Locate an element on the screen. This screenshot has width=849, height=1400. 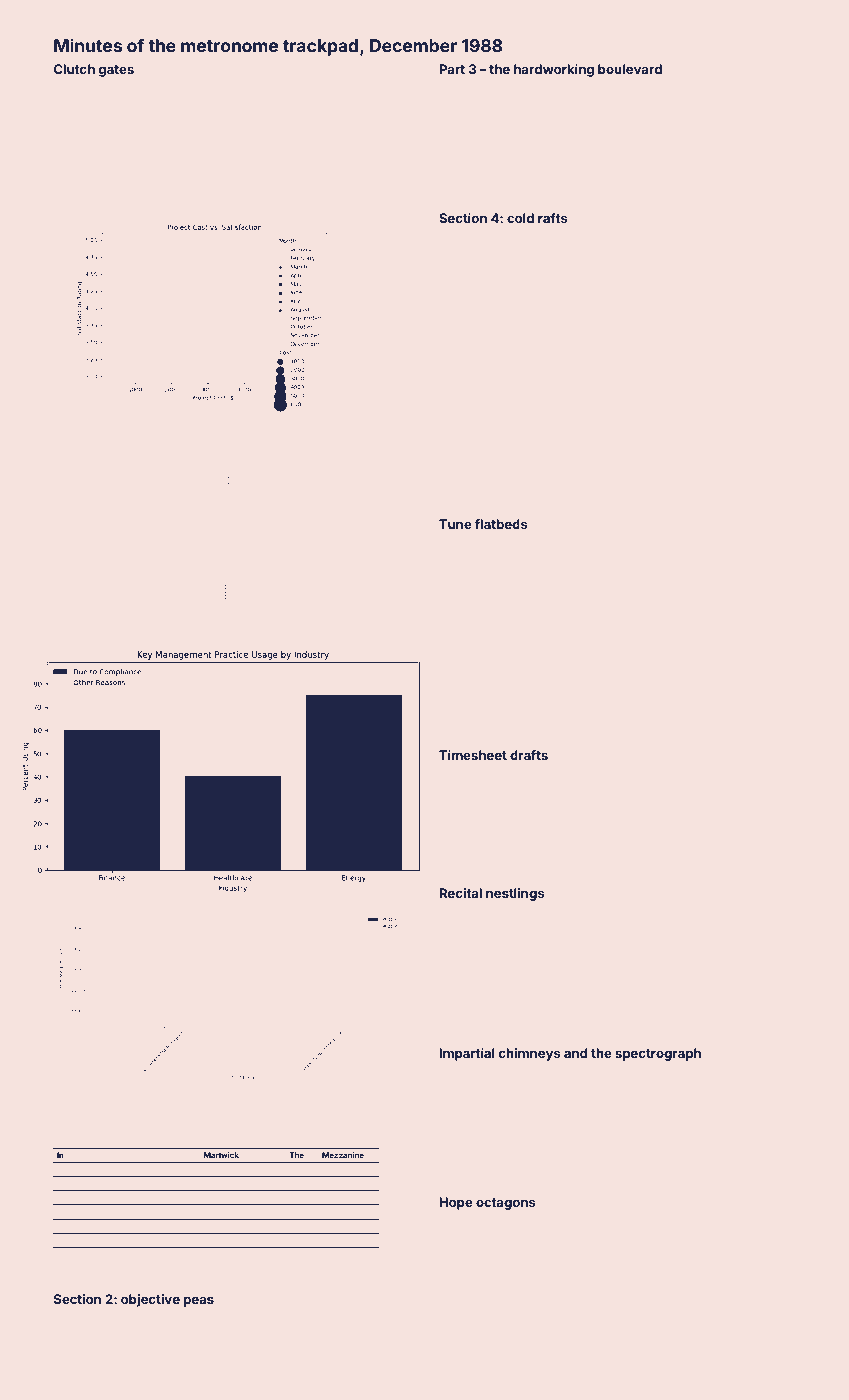
voles is located at coordinates (330, 87).
